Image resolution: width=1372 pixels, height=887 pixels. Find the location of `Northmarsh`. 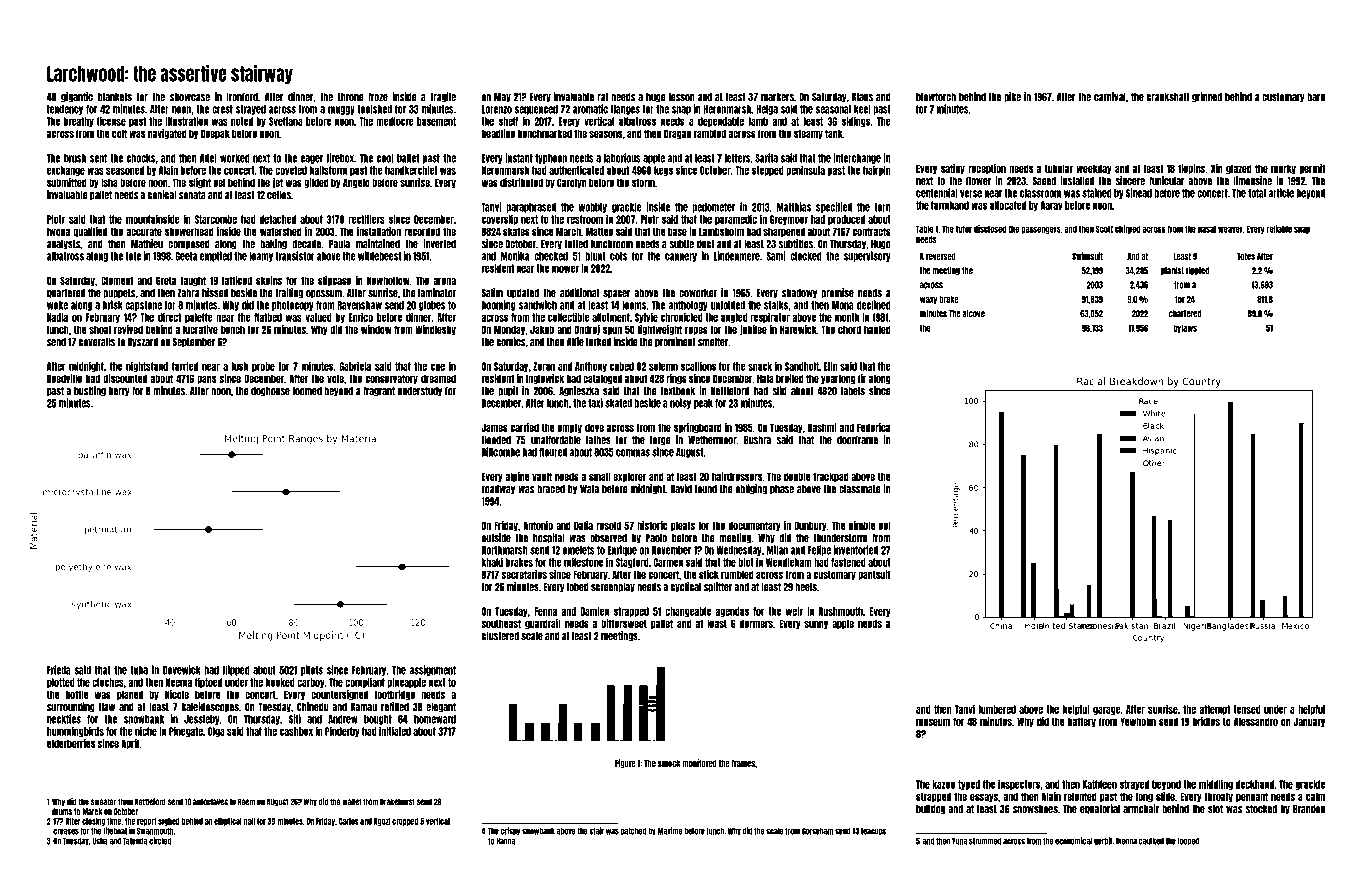

Northmarsh is located at coordinates (505, 550).
